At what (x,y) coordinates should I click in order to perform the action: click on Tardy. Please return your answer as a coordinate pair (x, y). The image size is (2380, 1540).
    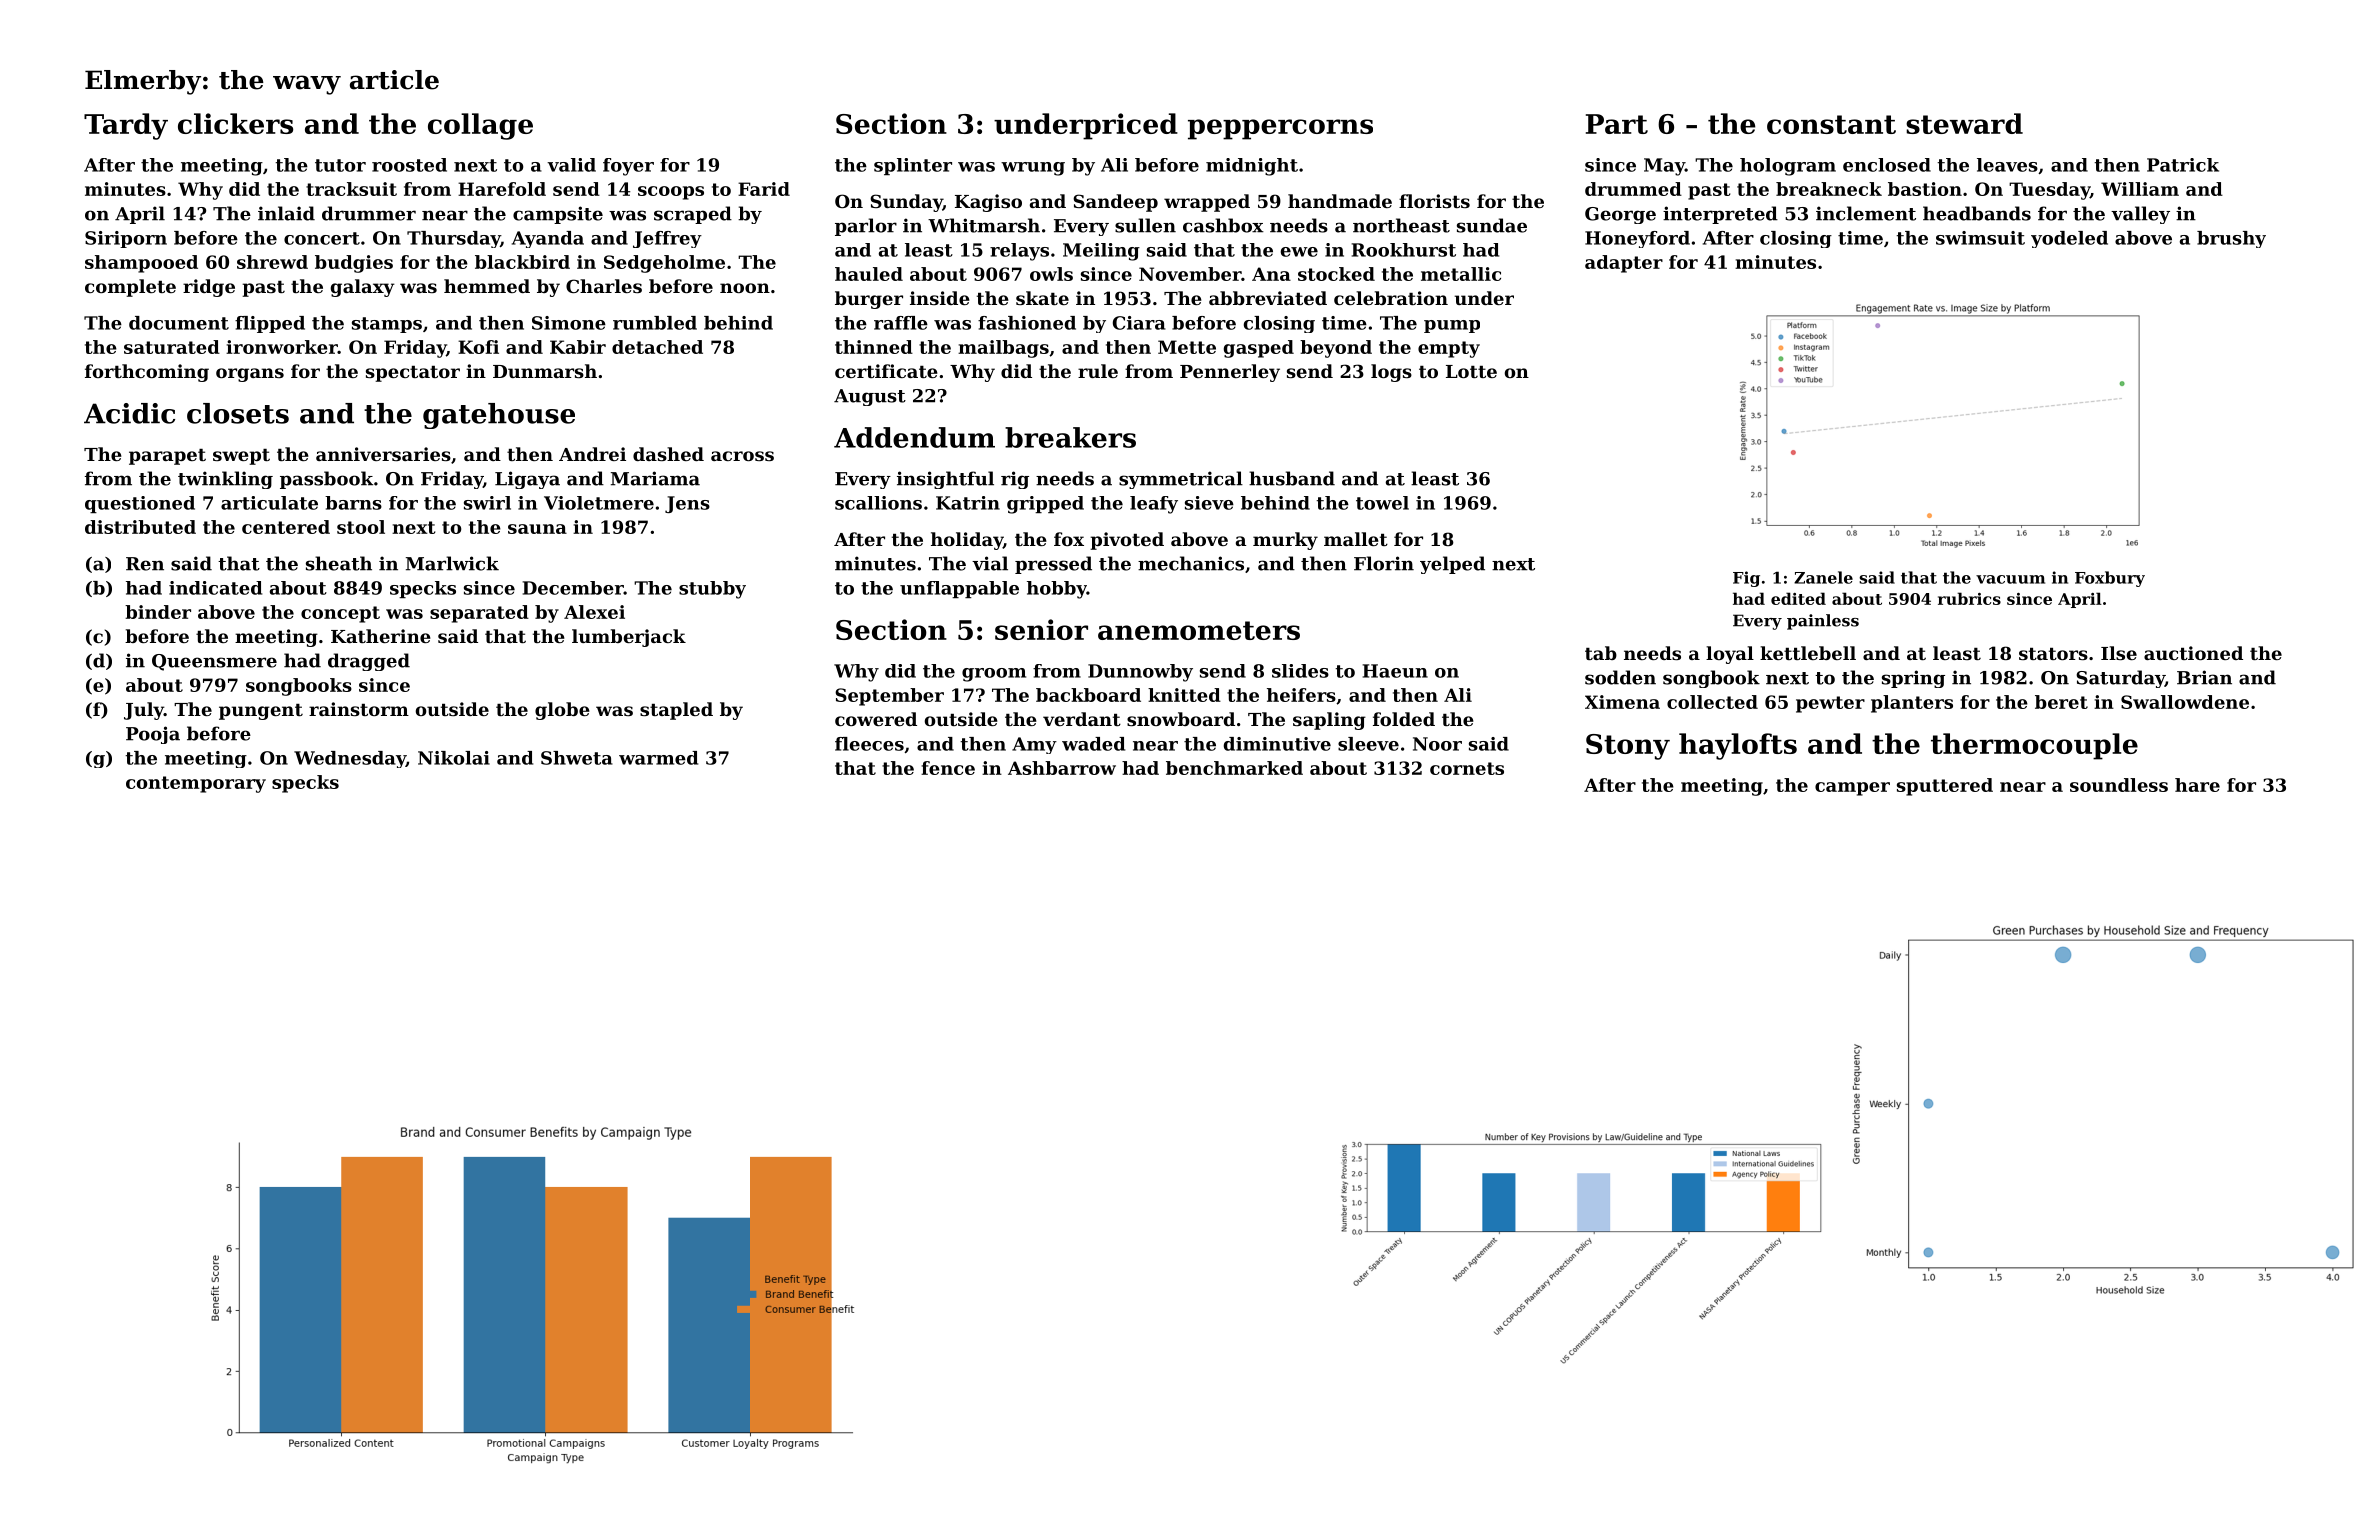
    Looking at the image, I should click on (126, 126).
